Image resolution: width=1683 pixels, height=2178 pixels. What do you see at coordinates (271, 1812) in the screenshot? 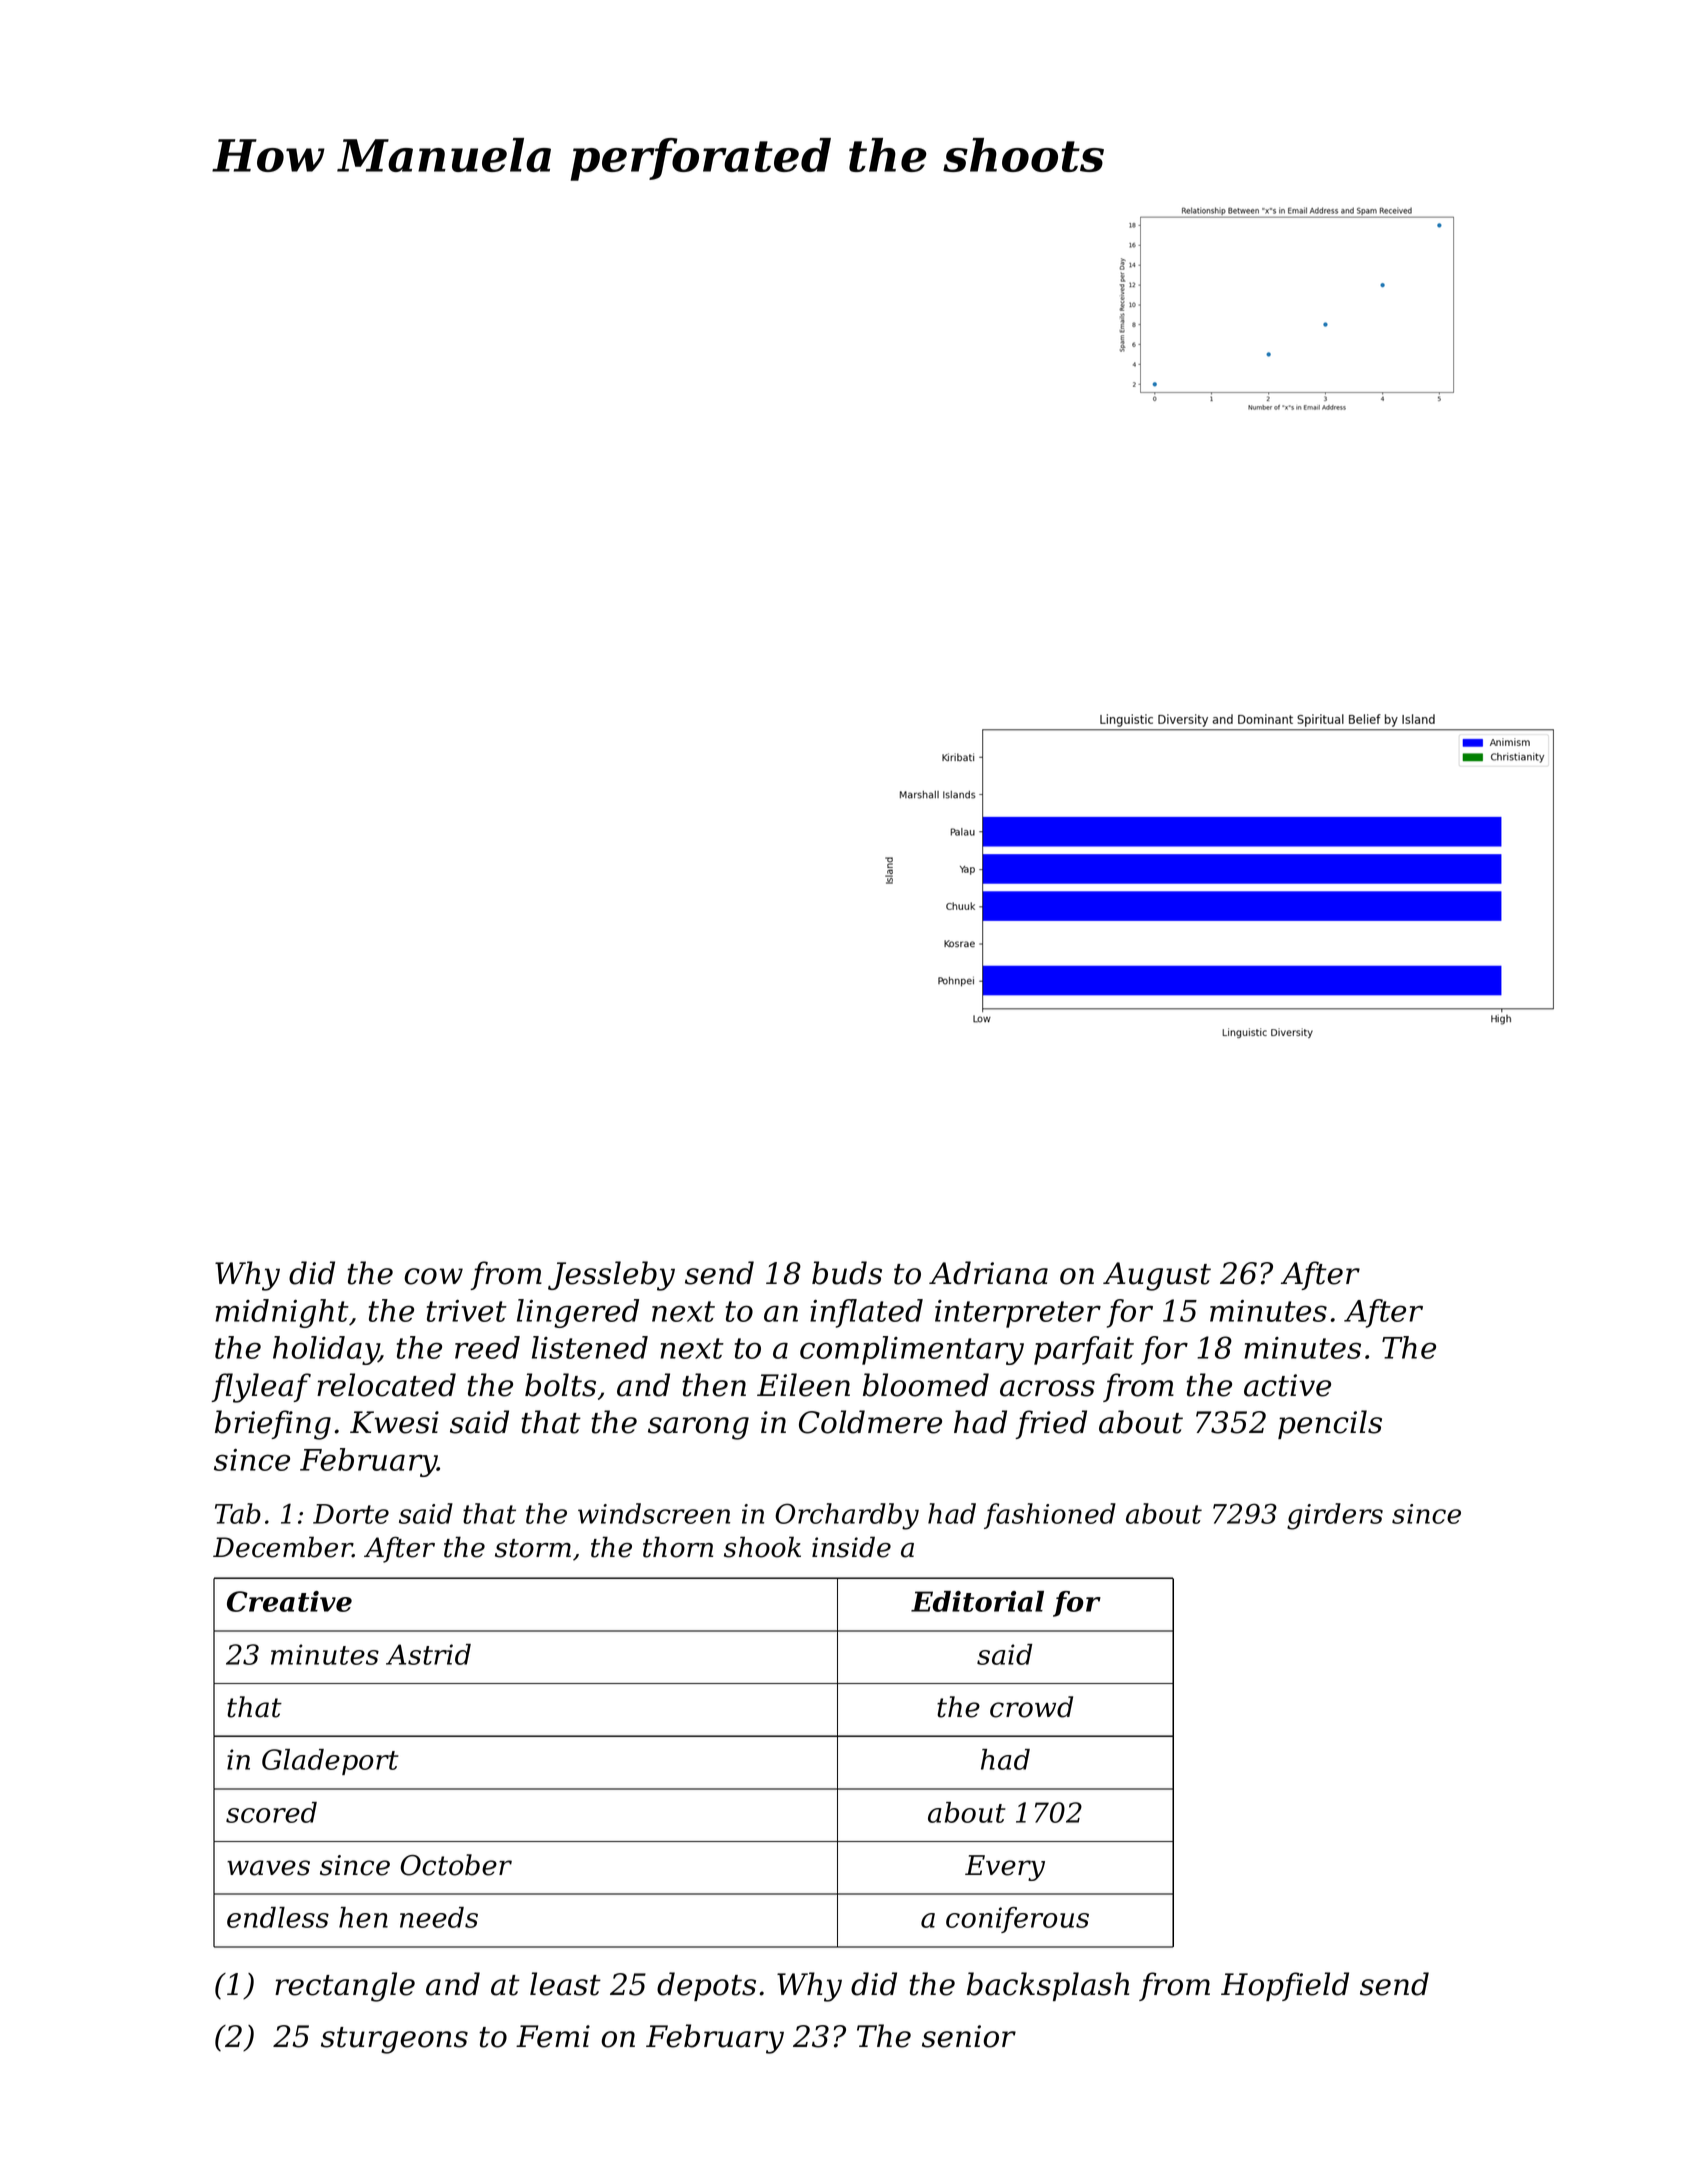
I see `scored` at bounding box center [271, 1812].
